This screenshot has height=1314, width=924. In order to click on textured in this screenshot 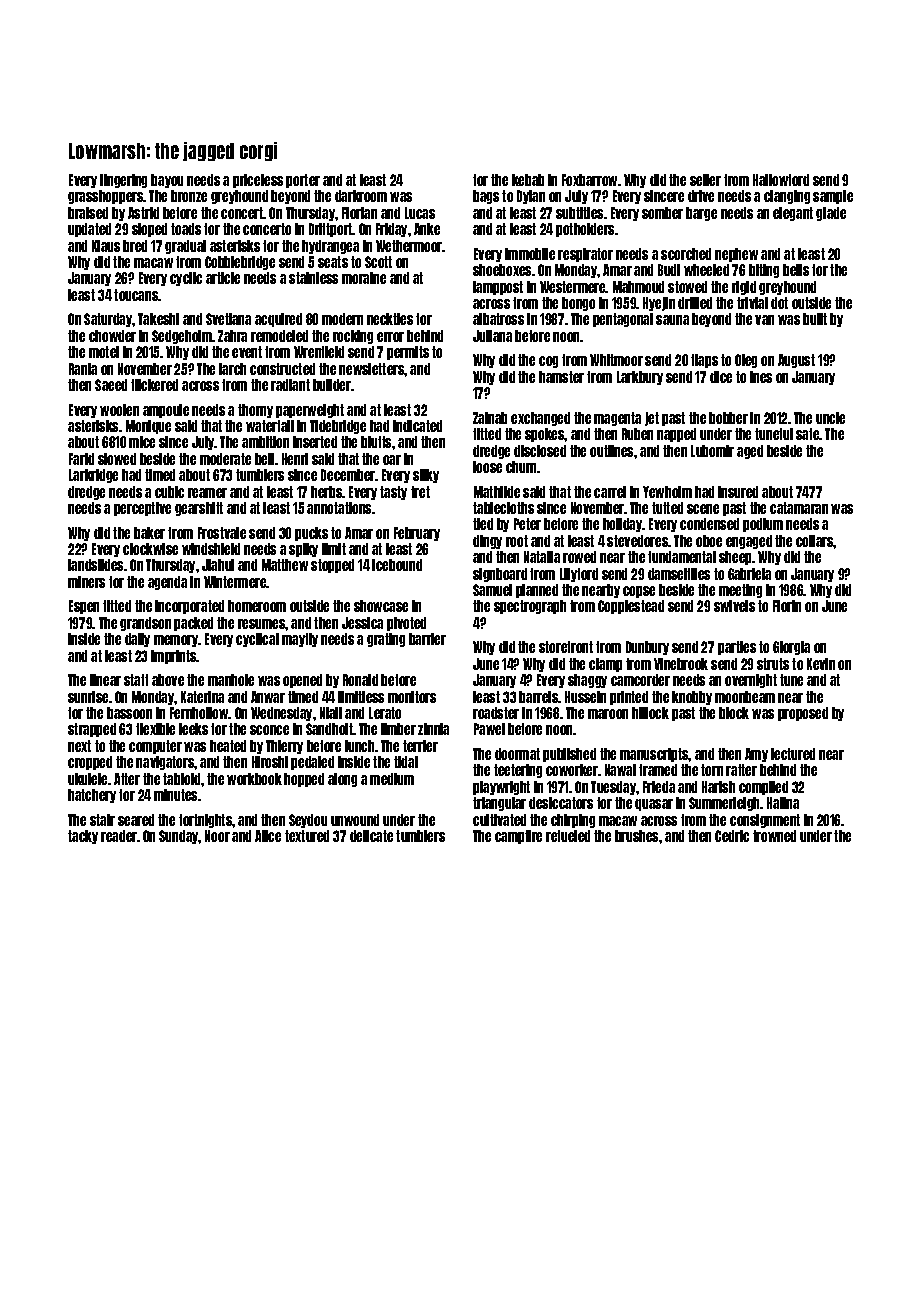, I will do `click(307, 836)`.
